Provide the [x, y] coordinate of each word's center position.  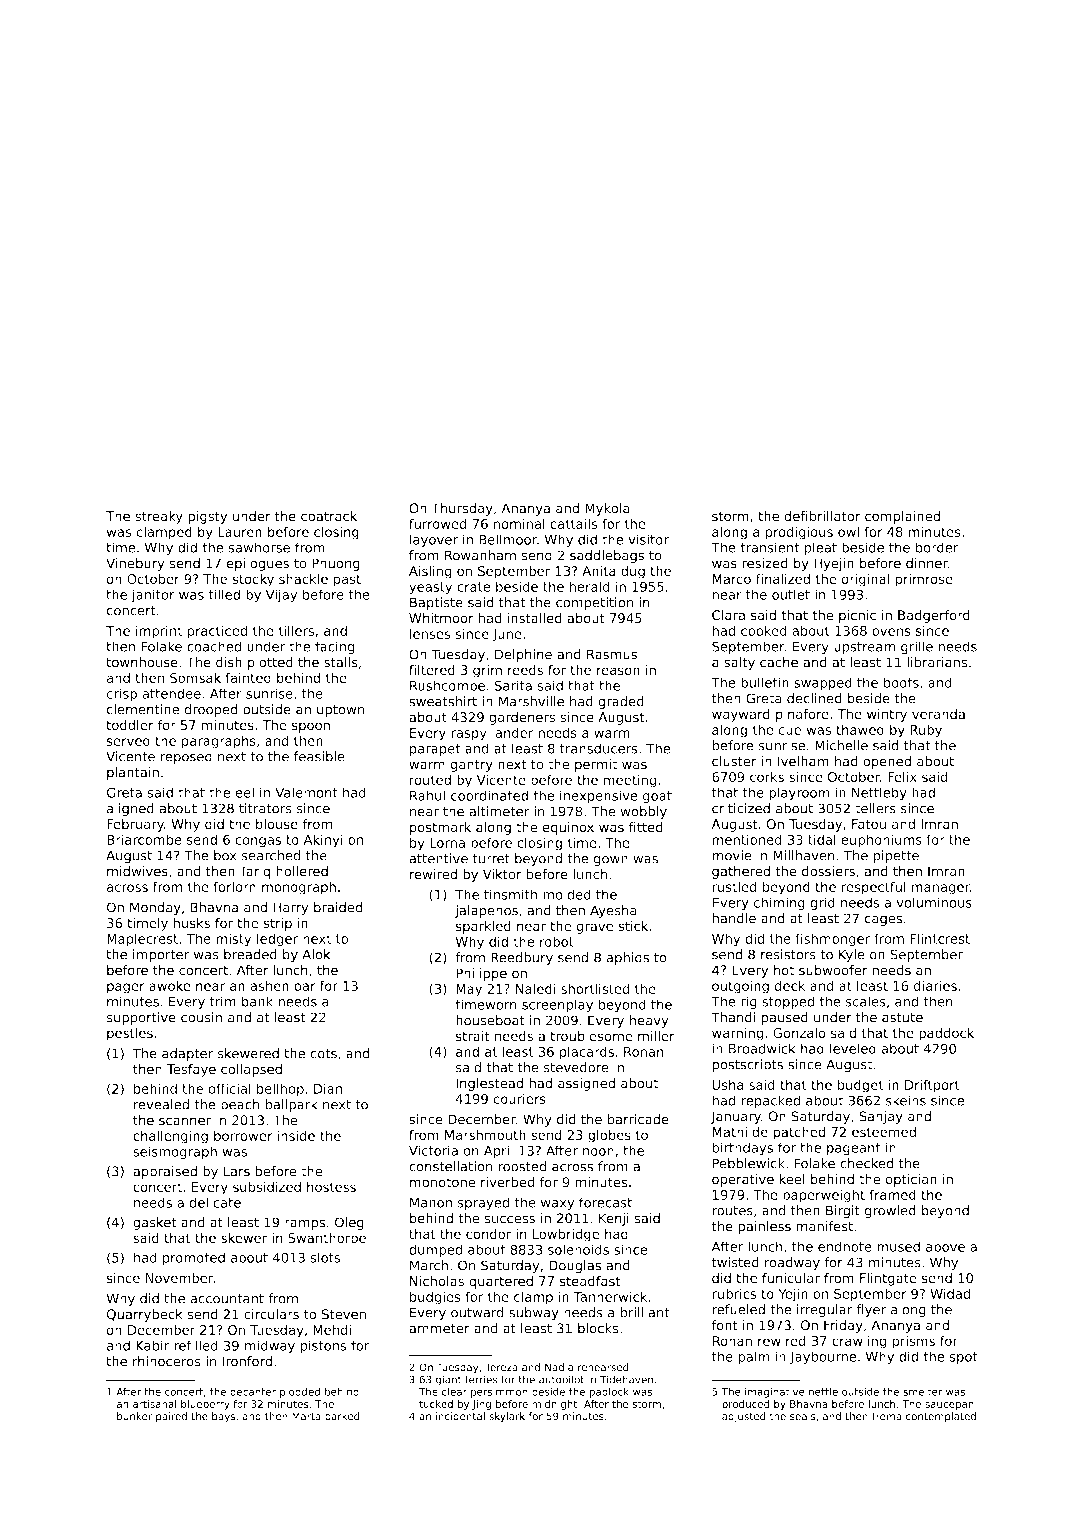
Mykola [607, 509]
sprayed [483, 1204]
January [736, 1117]
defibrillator [822, 516]
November [179, 1278]
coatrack [329, 516]
